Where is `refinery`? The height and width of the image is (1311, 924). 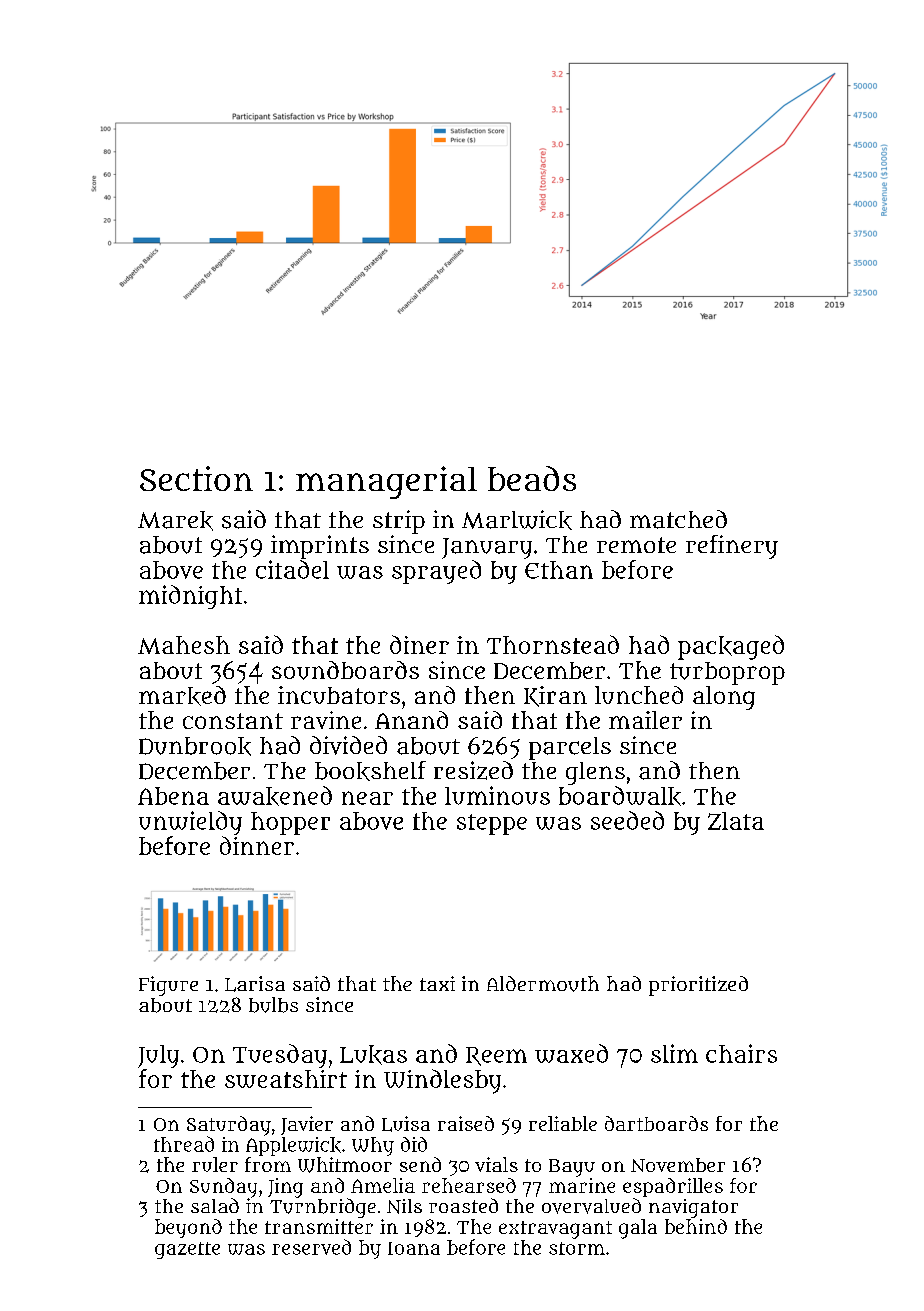
refinery is located at coordinates (732, 547).
